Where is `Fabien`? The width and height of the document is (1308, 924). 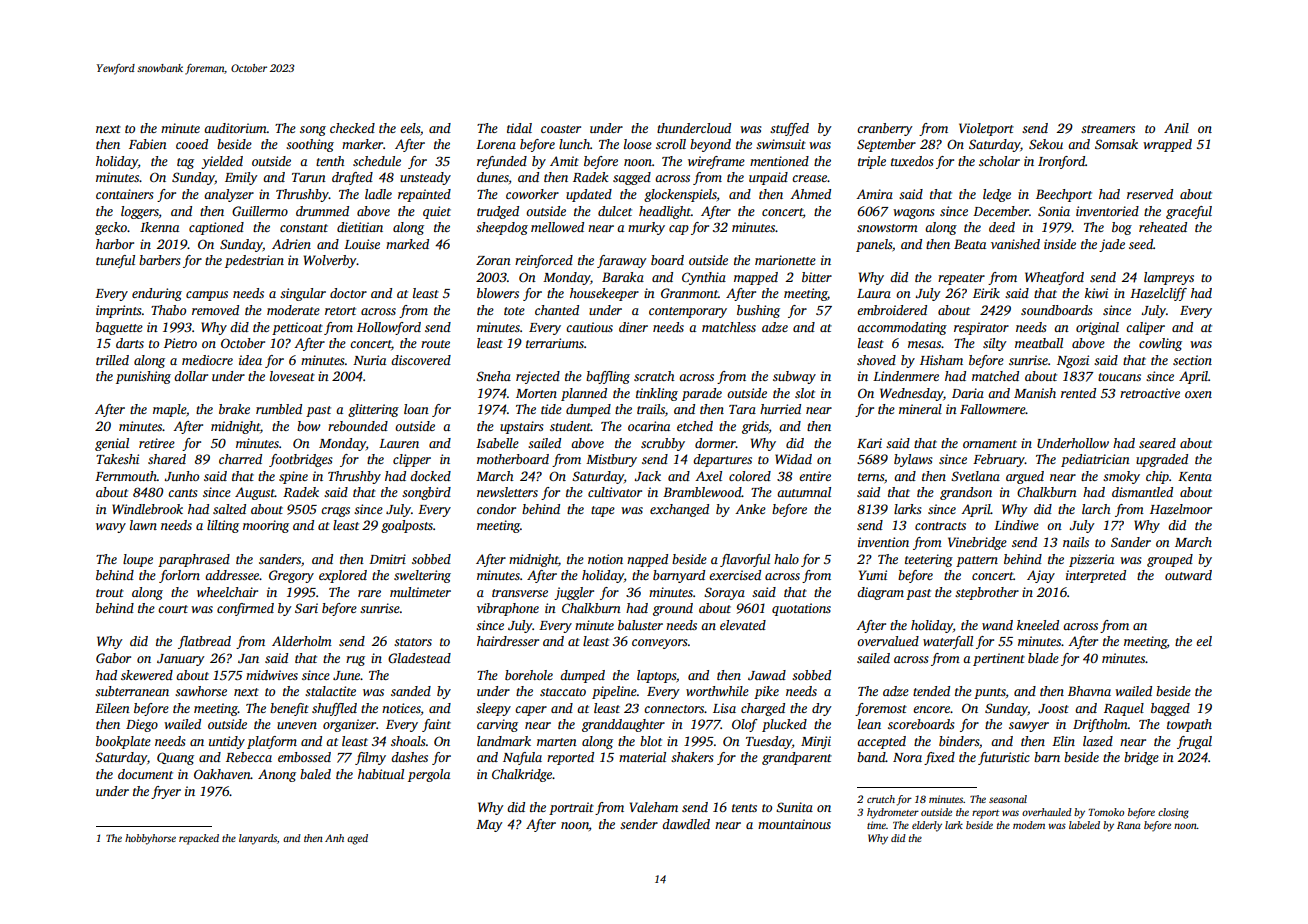
Fabien is located at coordinates (148, 144).
